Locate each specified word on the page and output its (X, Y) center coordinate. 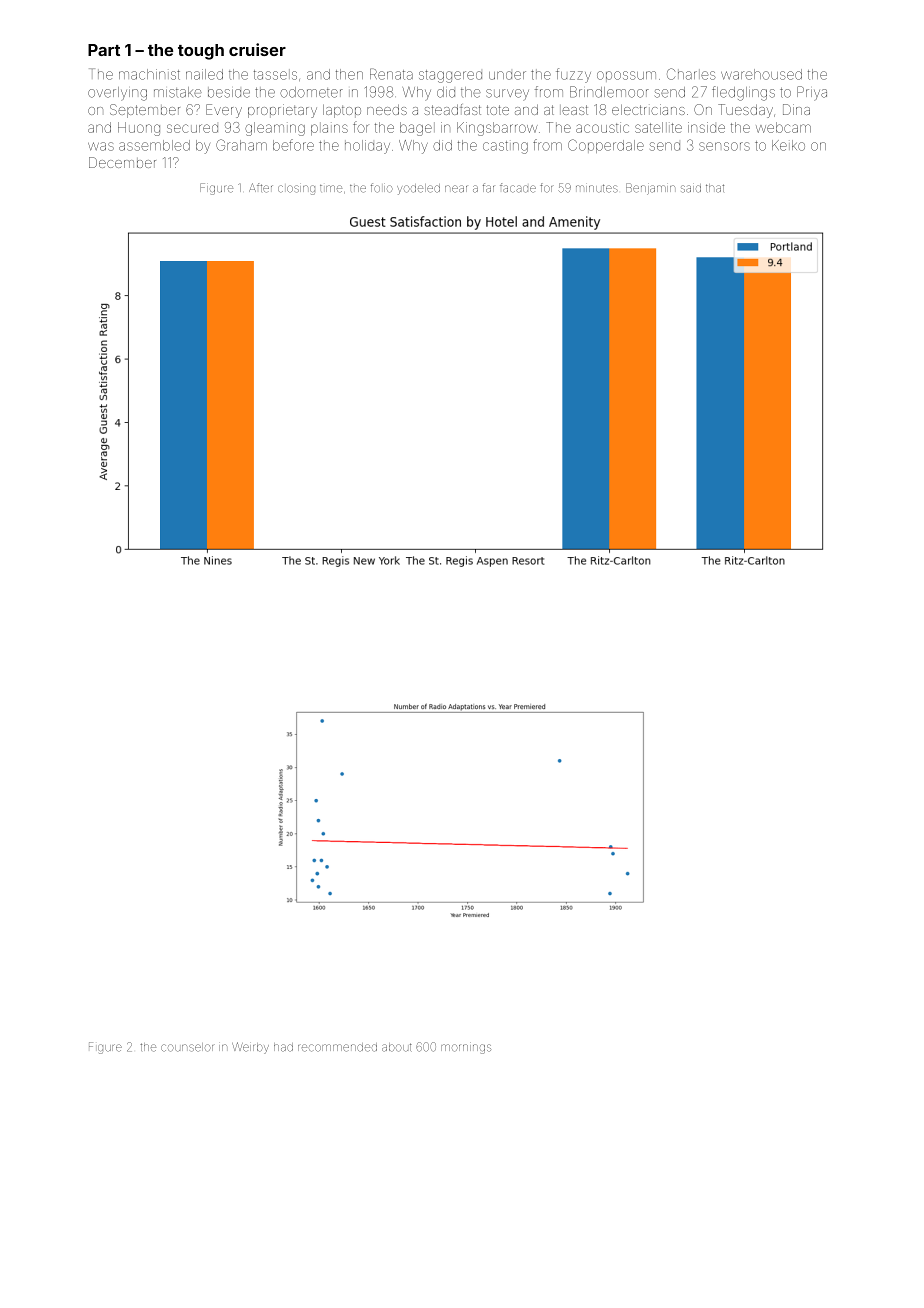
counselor (187, 1047)
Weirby (250, 1048)
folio (382, 188)
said (691, 188)
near (456, 189)
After (261, 188)
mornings (466, 1049)
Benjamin (650, 189)
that (715, 188)
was (101, 146)
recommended (337, 1047)
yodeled (418, 189)
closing (296, 190)
